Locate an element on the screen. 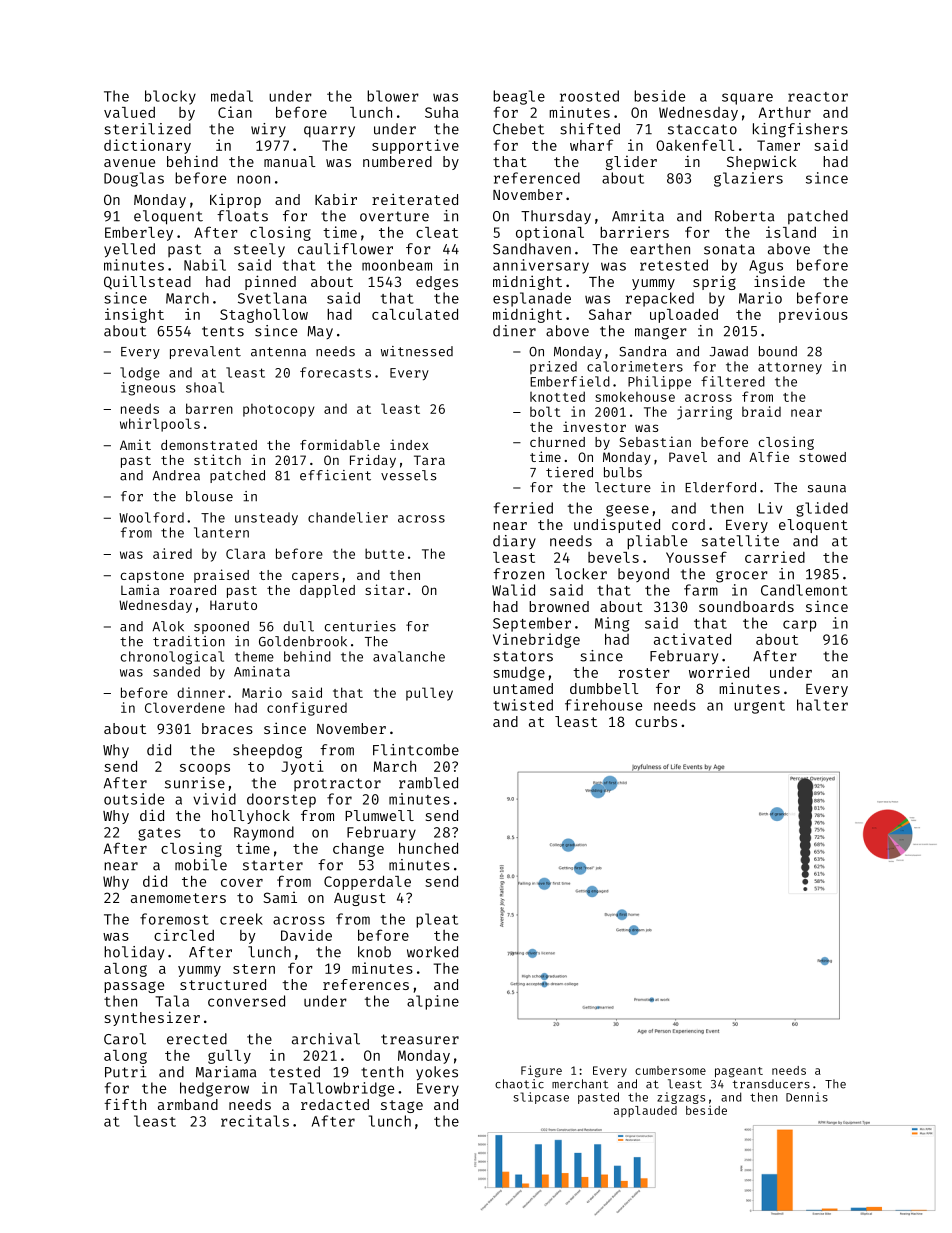 This screenshot has height=1233, width=952. glaziers is located at coordinates (748, 179).
